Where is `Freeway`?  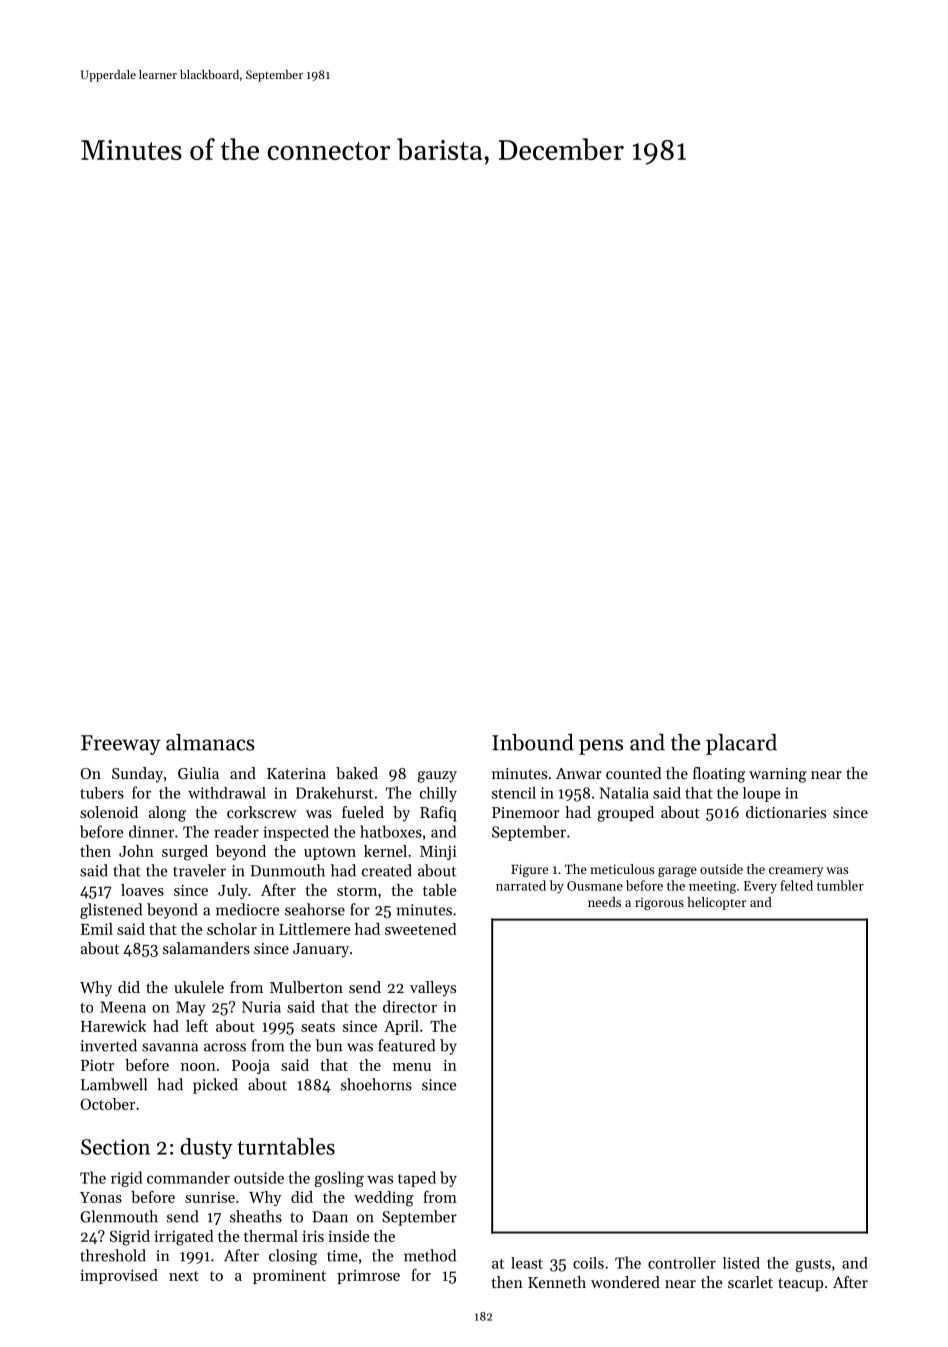
Freeway is located at coordinates (120, 745).
